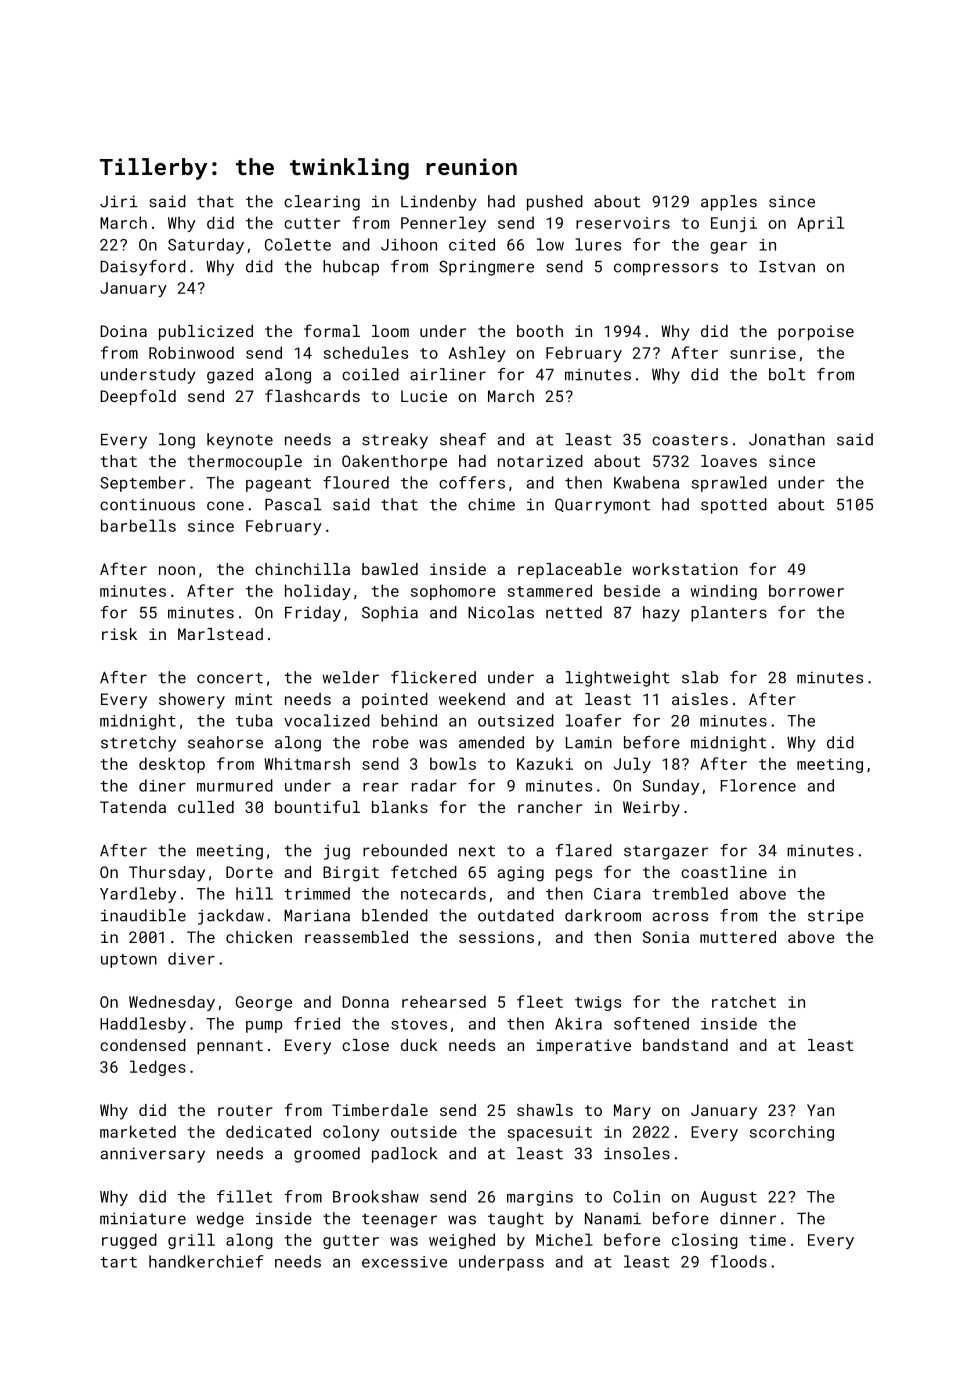  What do you see at coordinates (758, 785) in the document?
I see `Florence` at bounding box center [758, 785].
